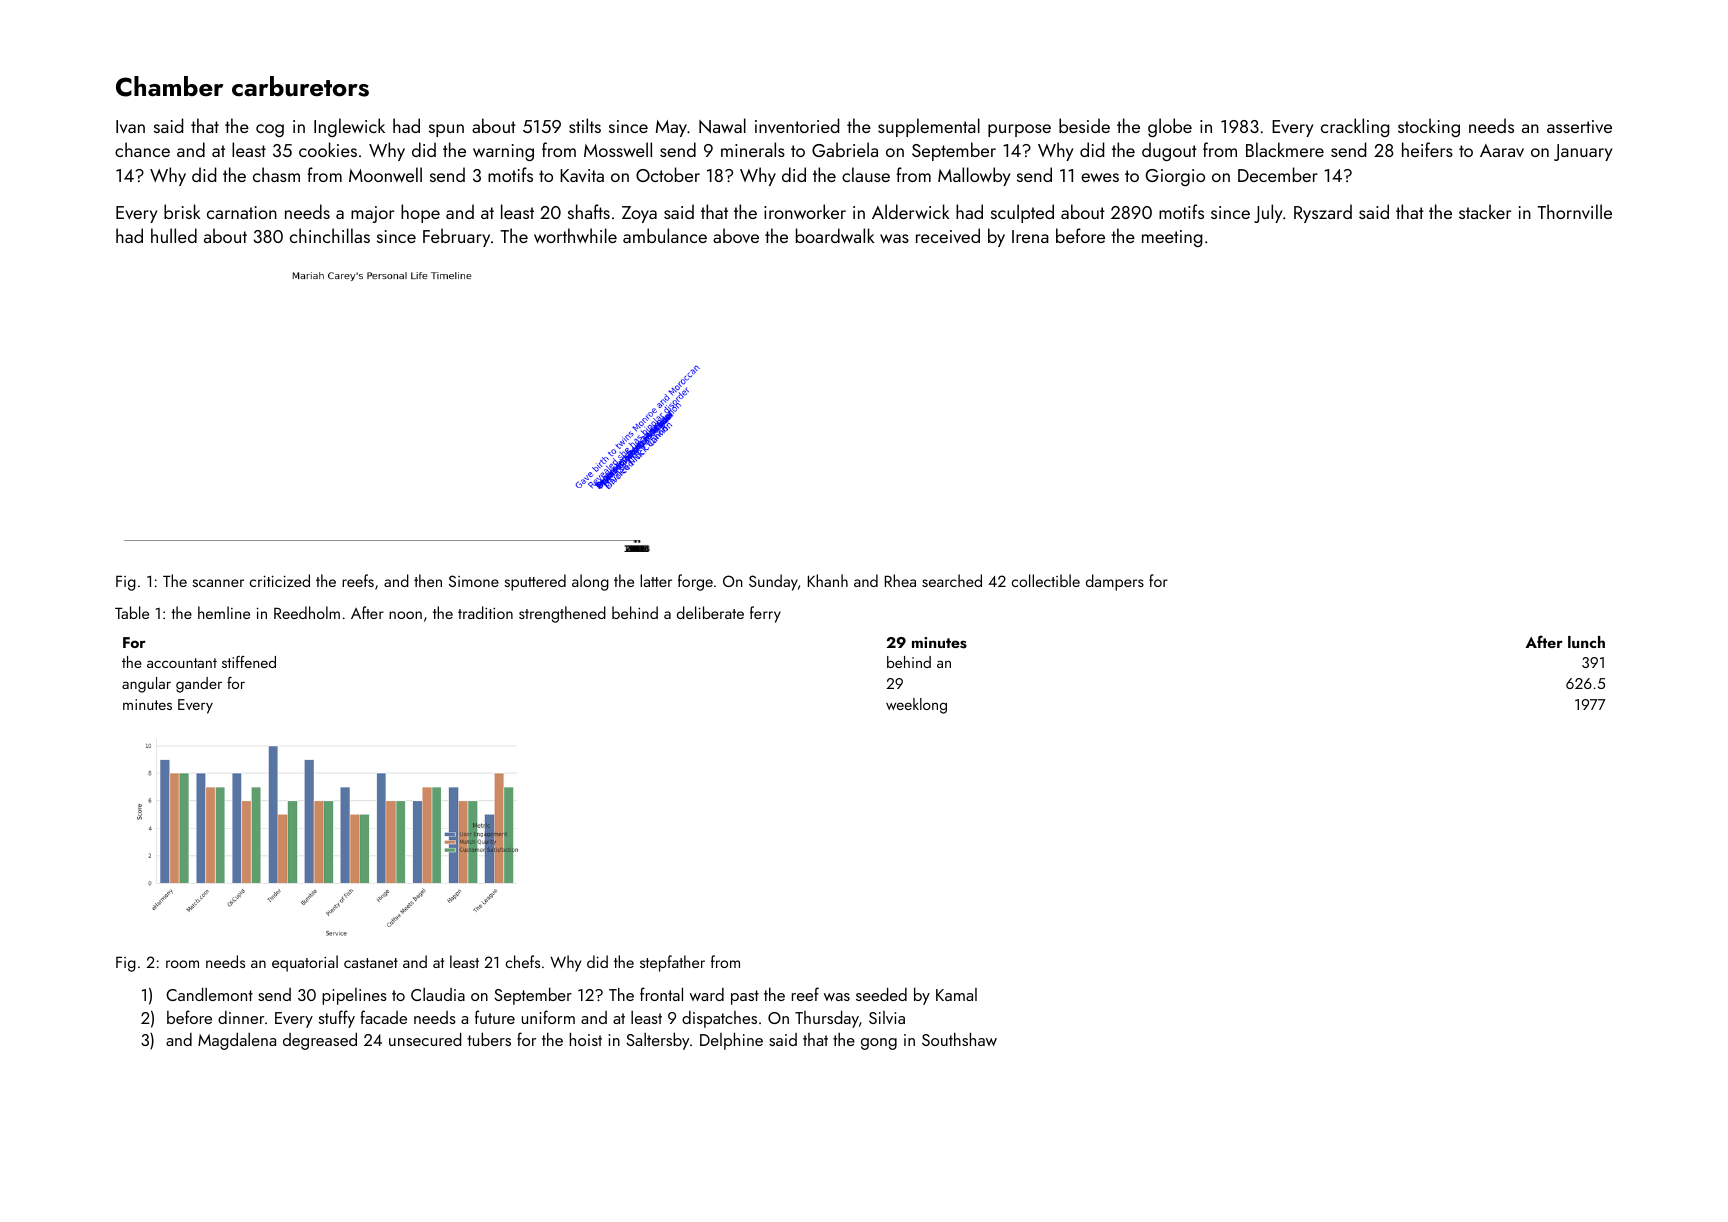  I want to click on stacker, so click(1485, 211).
